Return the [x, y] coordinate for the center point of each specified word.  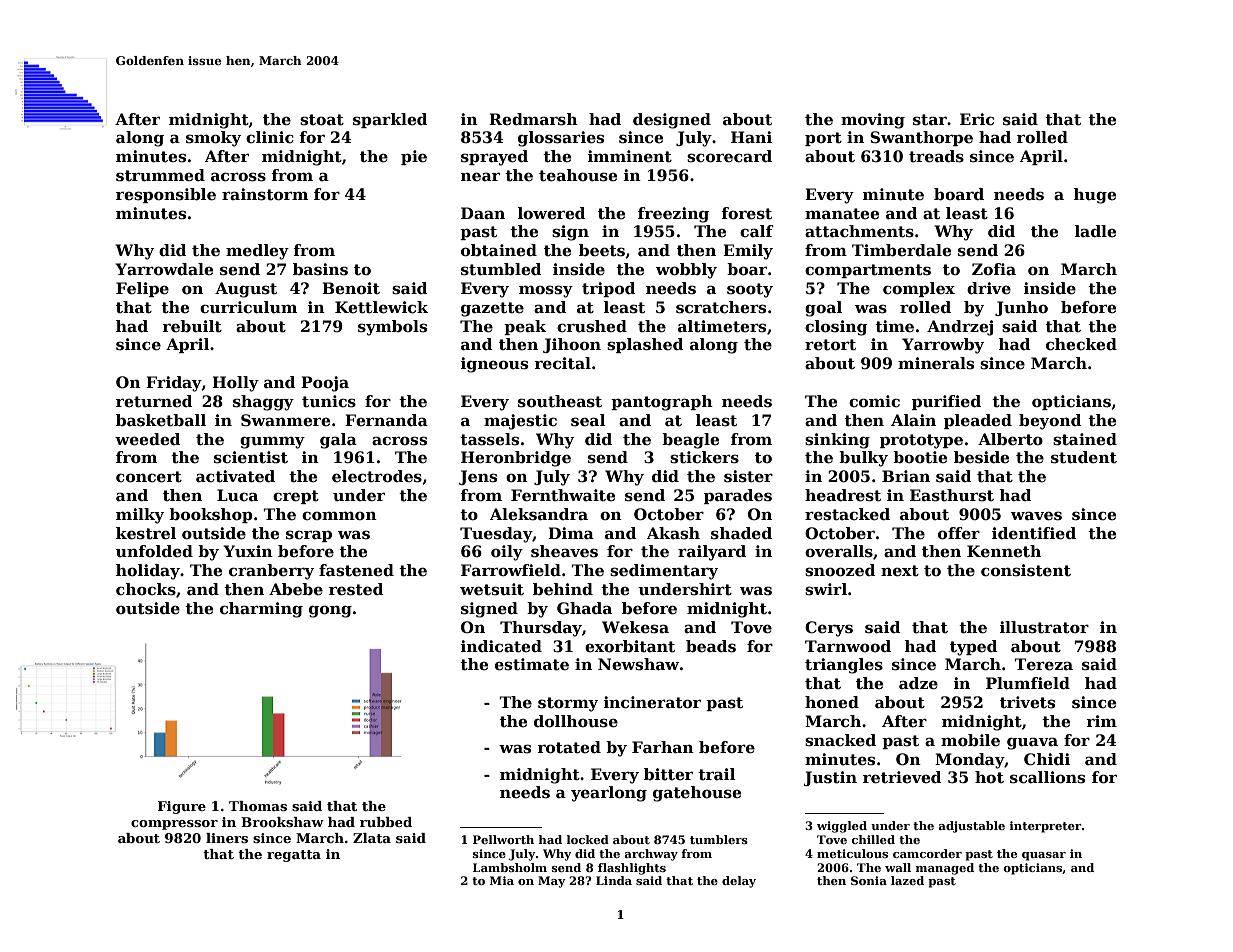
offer [959, 533]
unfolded [154, 551]
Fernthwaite [563, 495]
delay [739, 882]
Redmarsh [533, 119]
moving [873, 121]
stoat [322, 120]
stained [1085, 439]
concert [149, 477]
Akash [673, 533]
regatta [294, 856]
